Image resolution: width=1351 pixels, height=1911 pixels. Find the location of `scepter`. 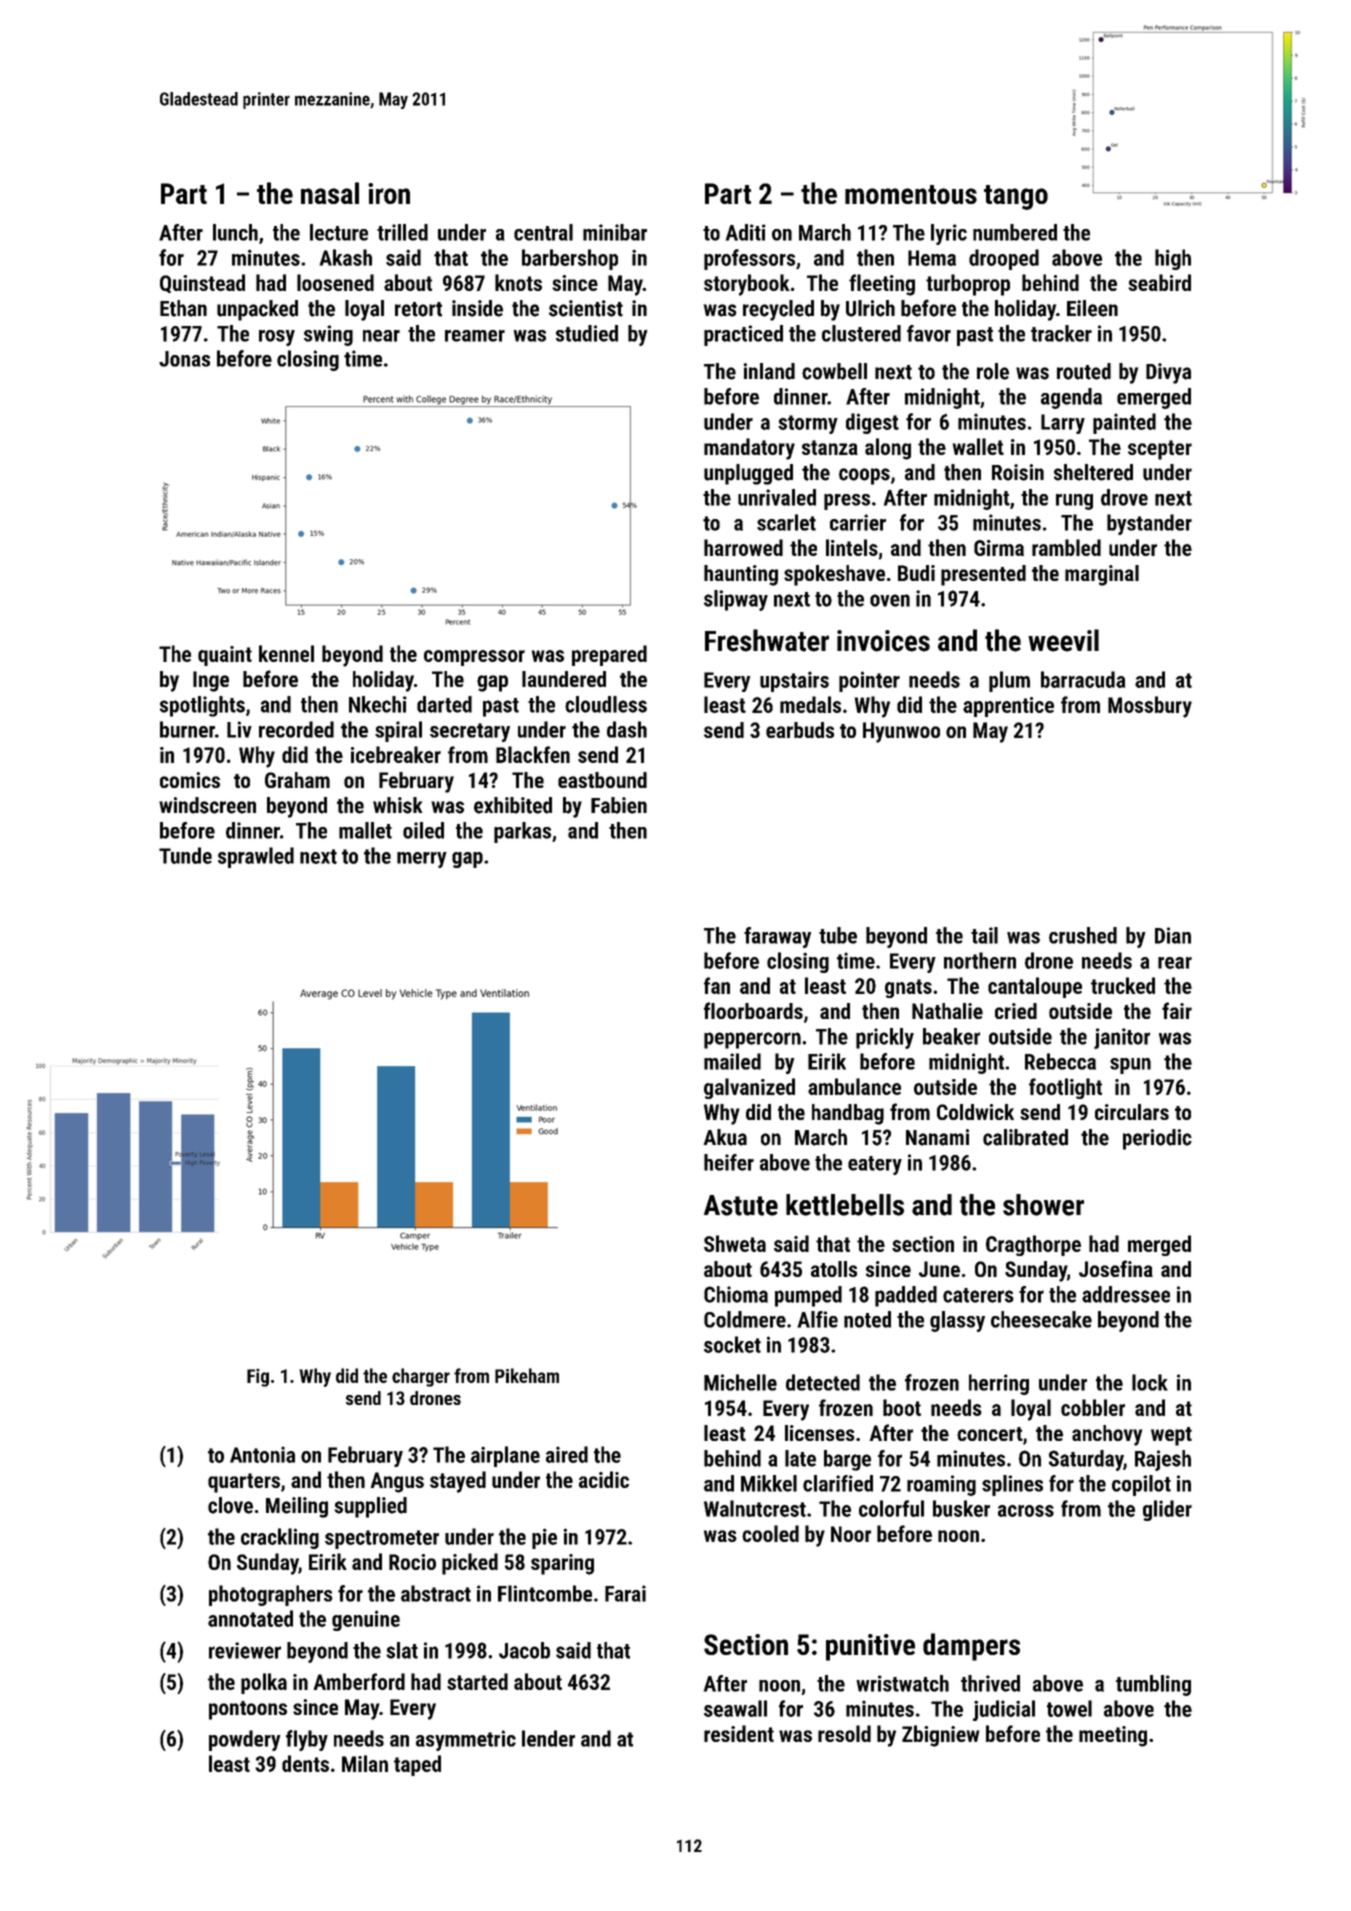

scepter is located at coordinates (1160, 450).
